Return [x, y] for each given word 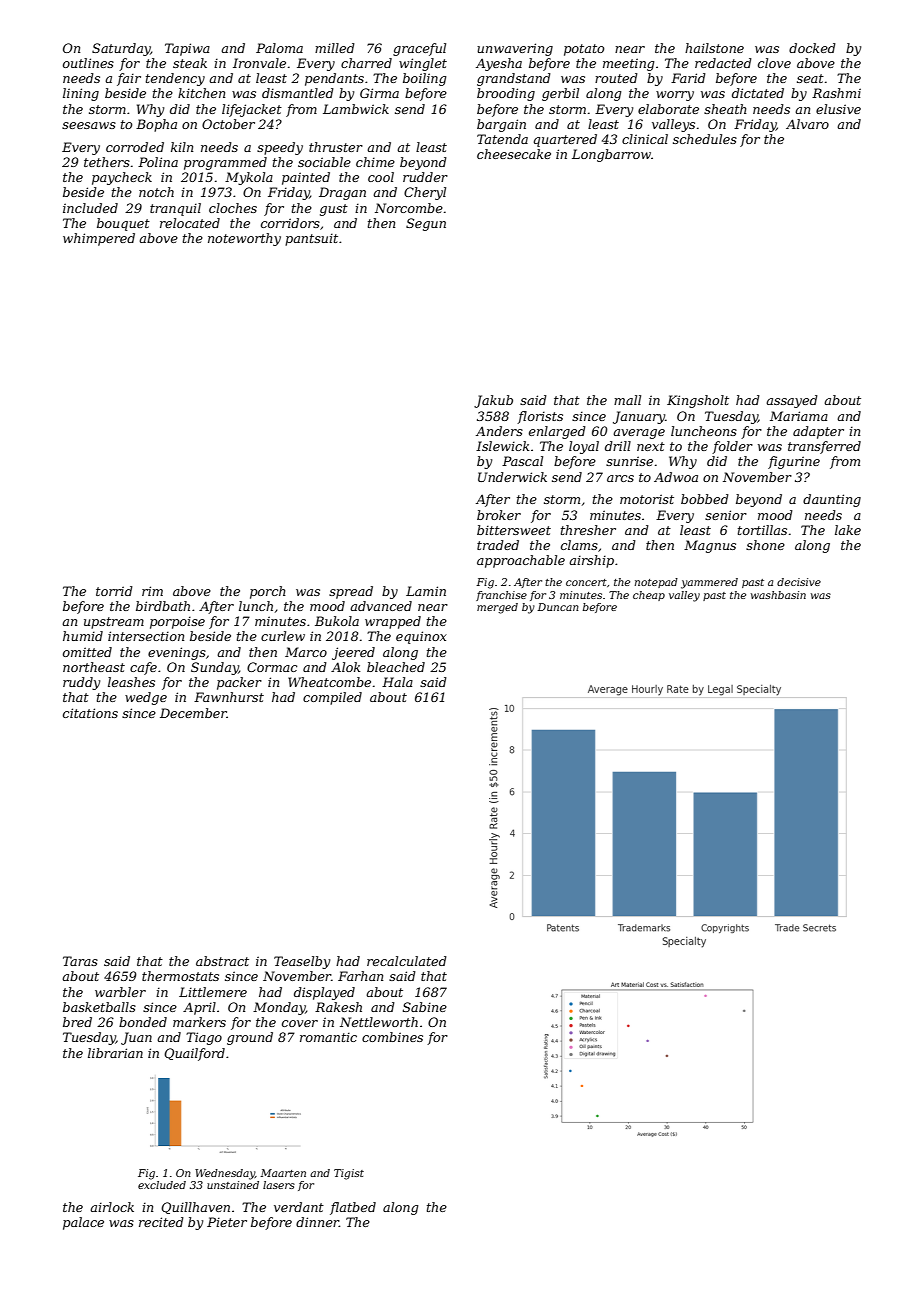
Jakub [493, 401]
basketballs [99, 1007]
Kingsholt [698, 401]
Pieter [227, 1222]
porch [268, 592]
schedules [705, 139]
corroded [135, 147]
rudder [425, 177]
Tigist [349, 1174]
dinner [317, 1222]
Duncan [558, 607]
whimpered [99, 239]
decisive [799, 582]
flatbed [353, 1208]
